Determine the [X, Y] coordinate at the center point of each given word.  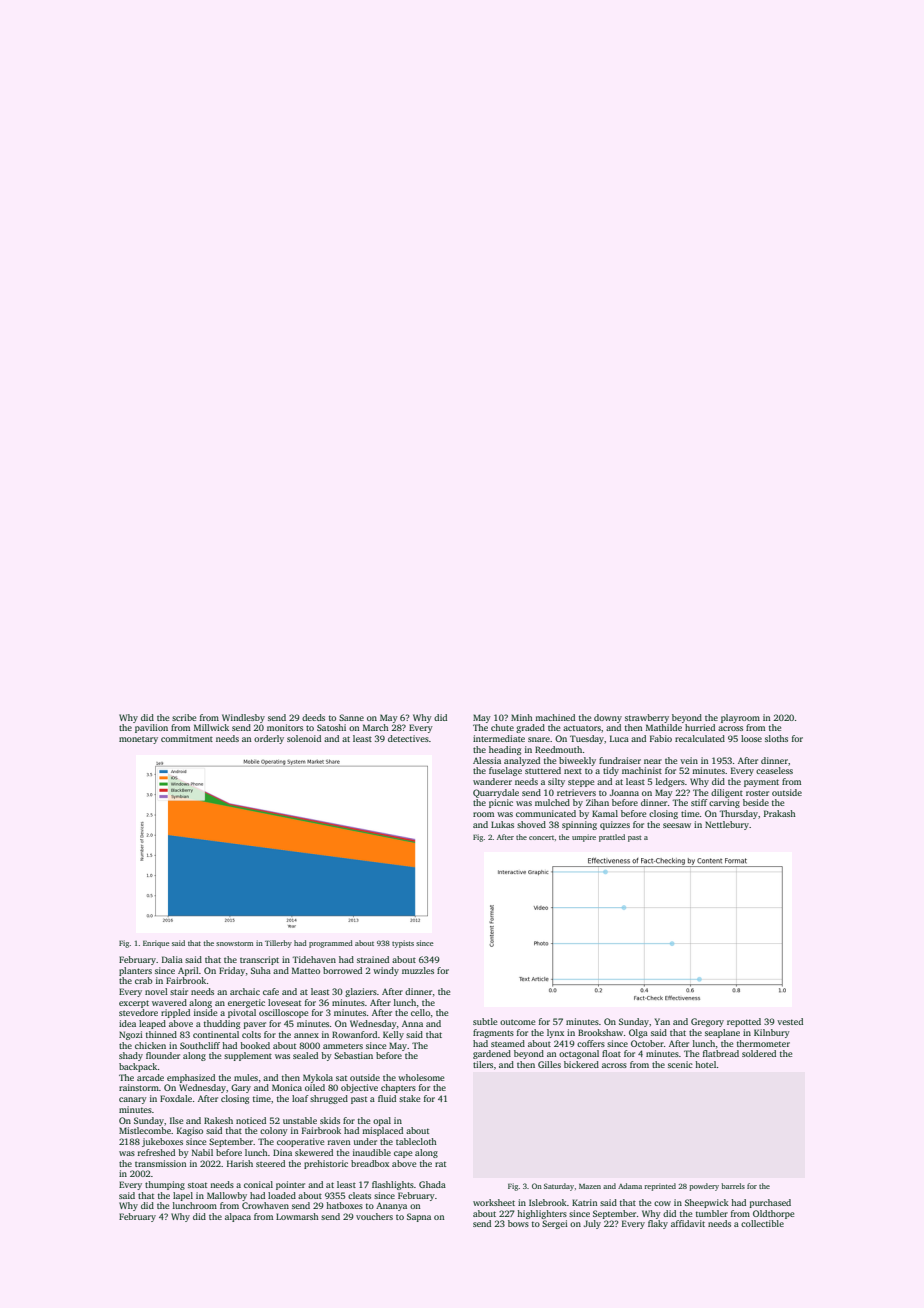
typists [403, 944]
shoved [531, 824]
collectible [762, 1223]
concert [542, 837]
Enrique [156, 944]
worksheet [494, 1202]
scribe [184, 717]
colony [274, 1131]
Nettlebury [727, 825]
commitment [187, 738]
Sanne [351, 717]
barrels [733, 1186]
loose [751, 738]
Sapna [419, 1217]
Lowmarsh [297, 1216]
